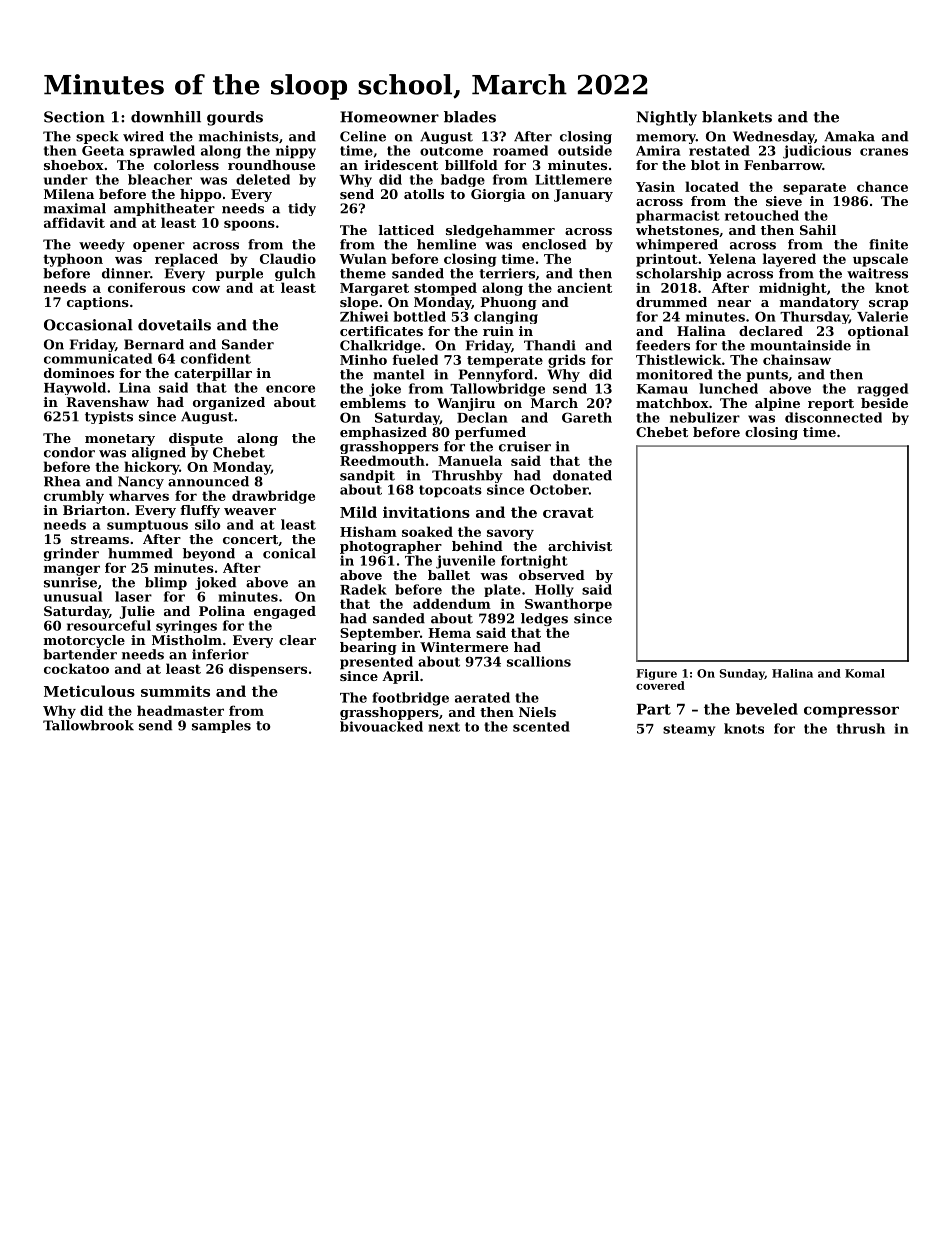 The width and height of the screenshot is (952, 1233). What do you see at coordinates (263, 179) in the screenshot?
I see `deleted` at bounding box center [263, 179].
